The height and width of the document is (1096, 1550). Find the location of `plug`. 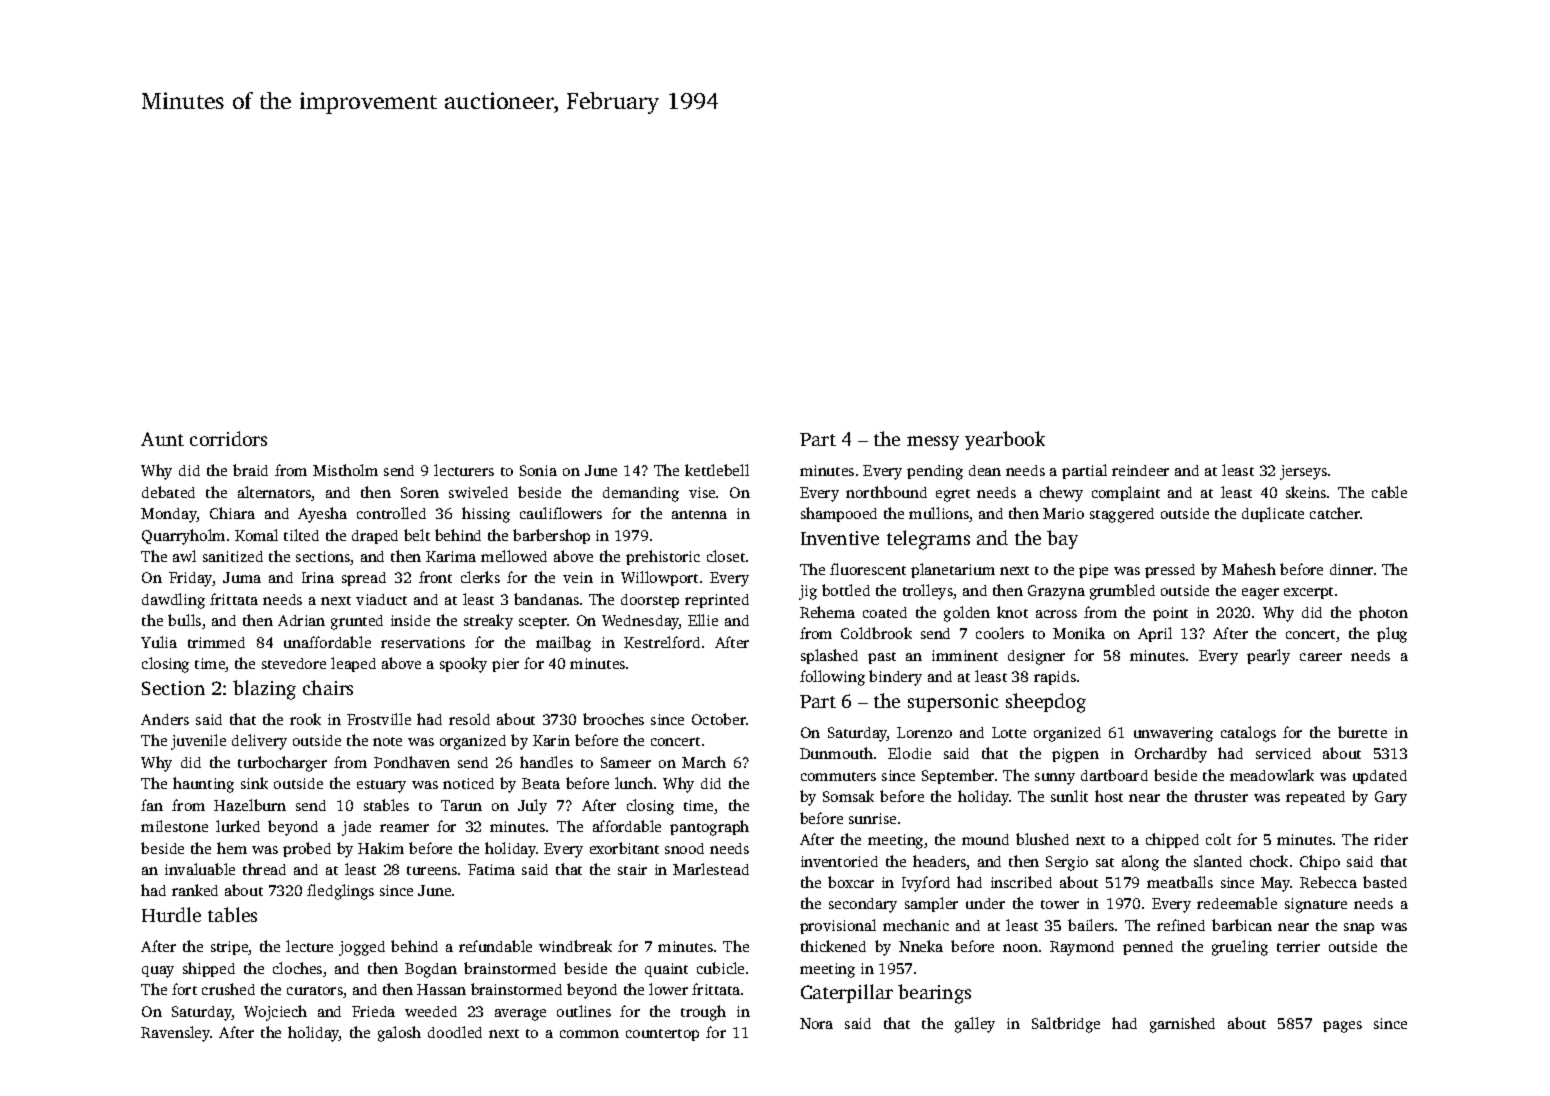

plug is located at coordinates (1392, 635).
